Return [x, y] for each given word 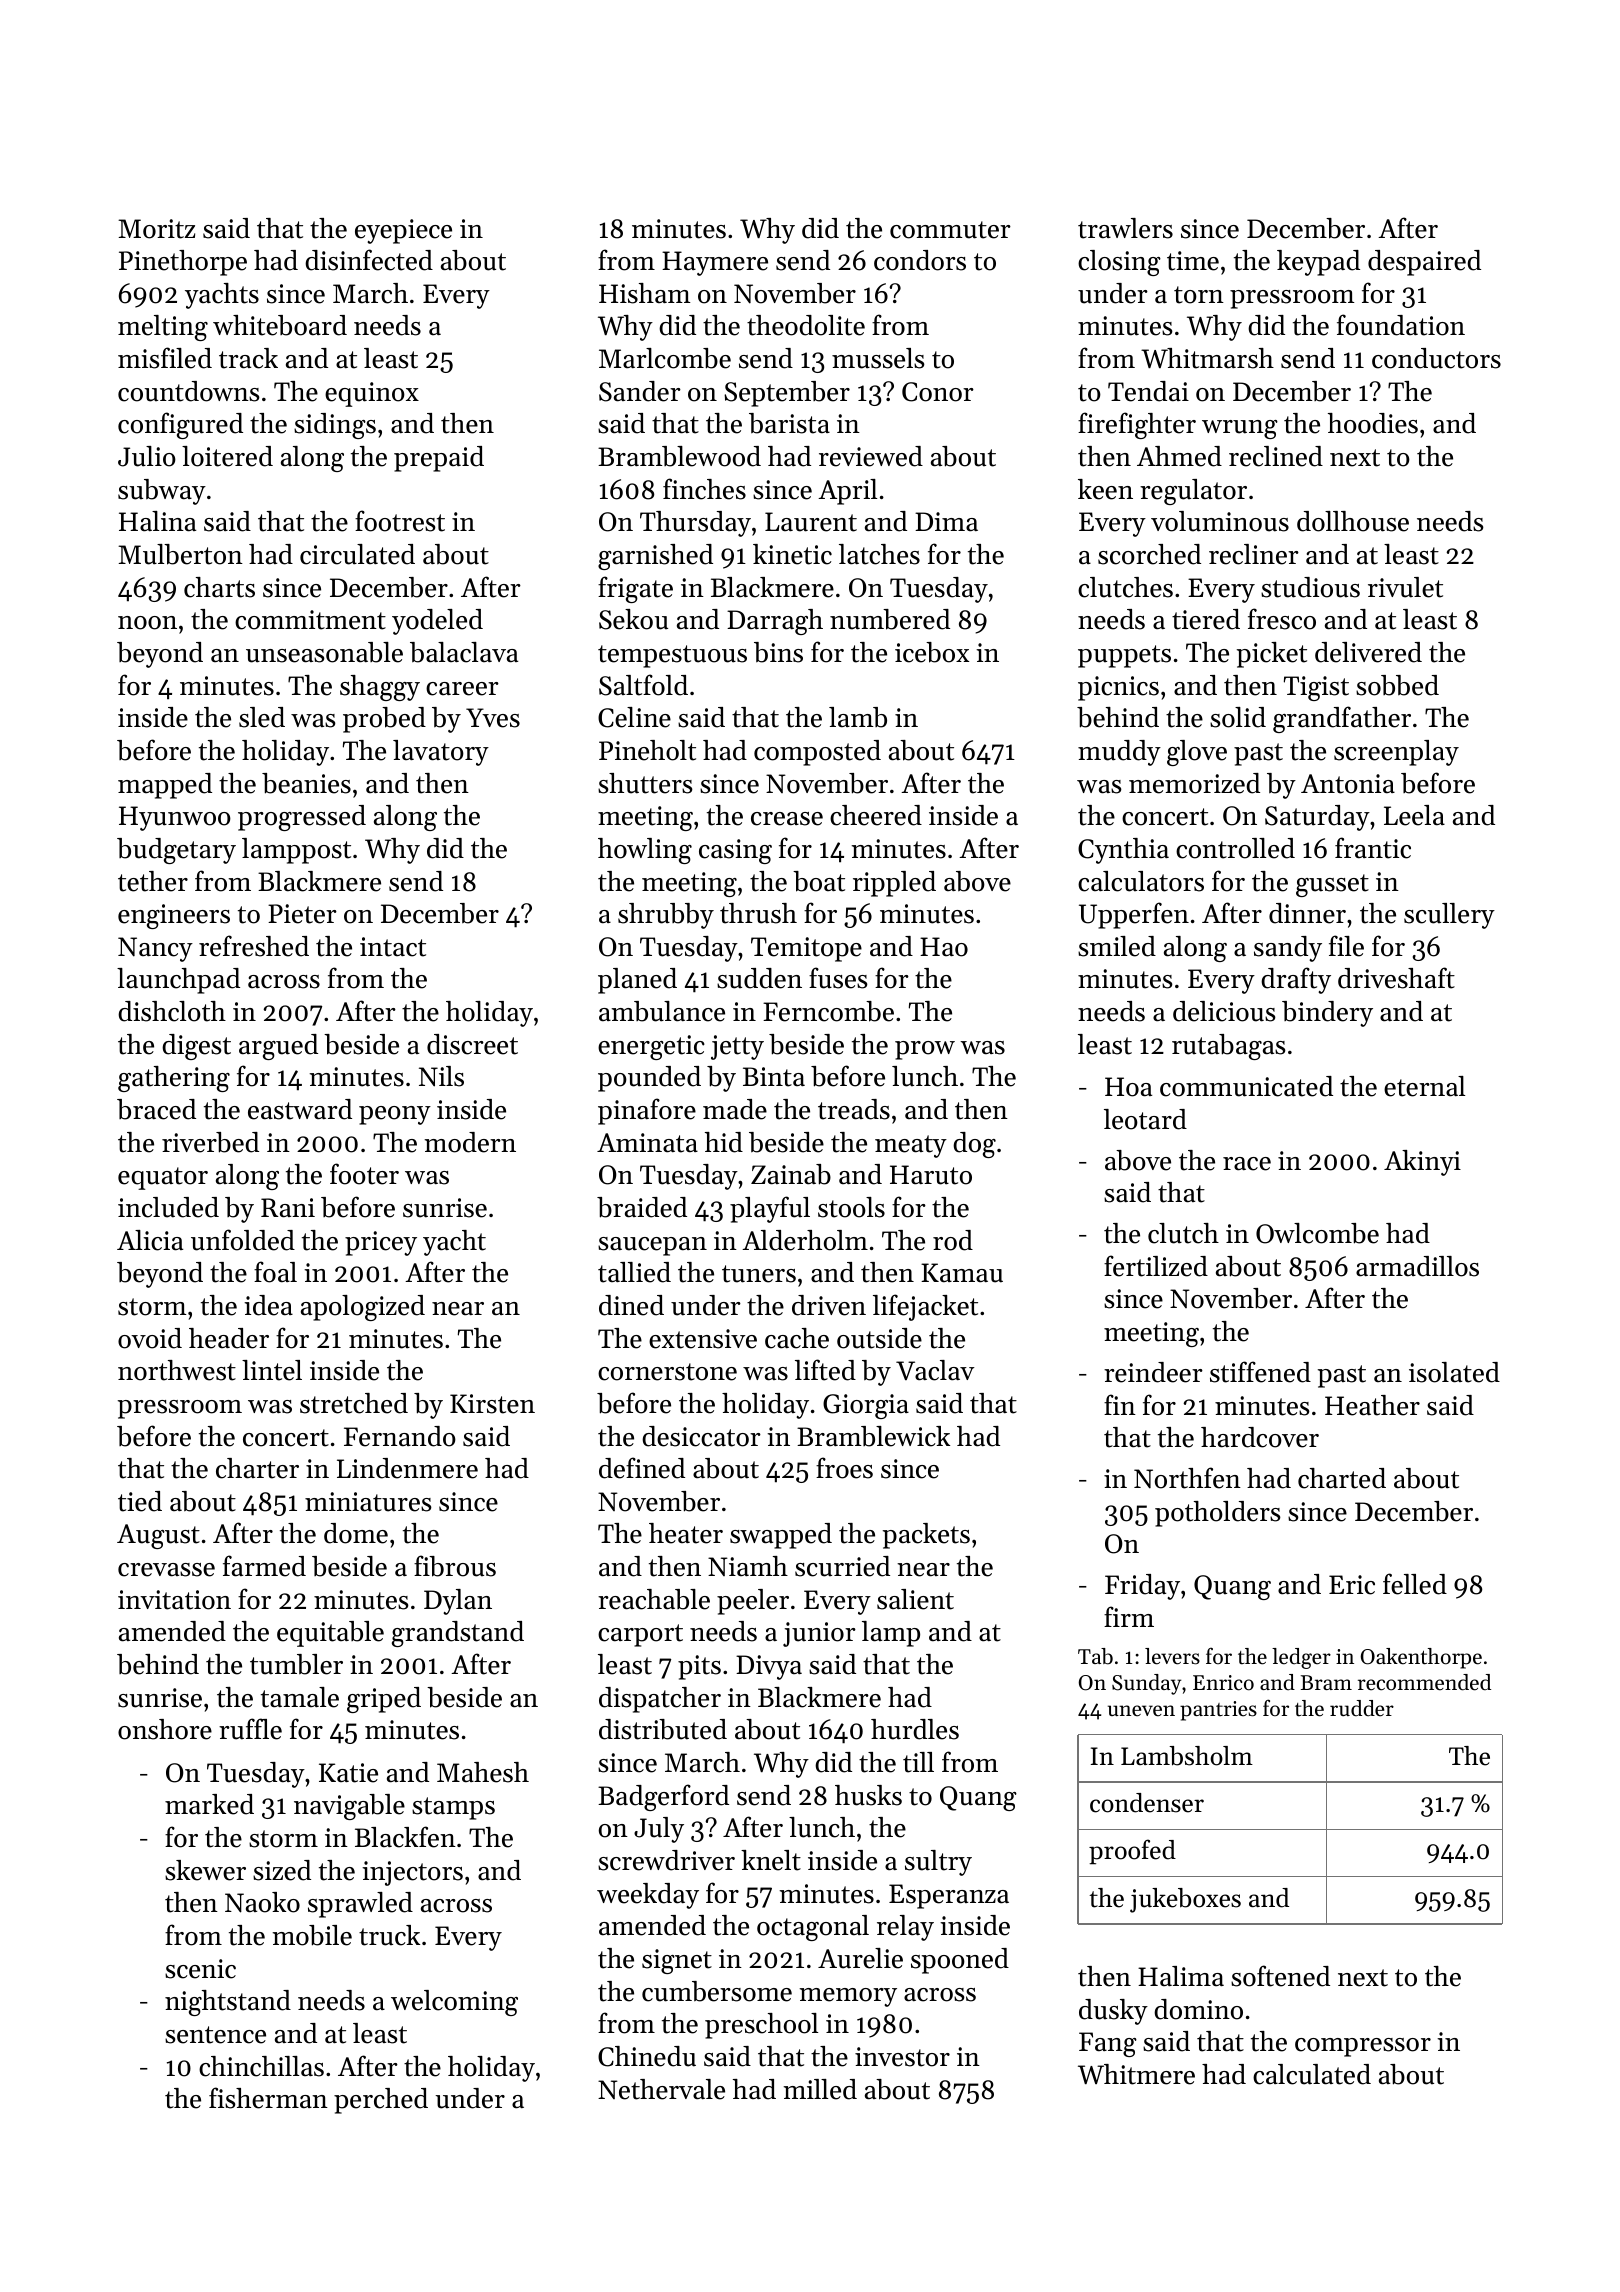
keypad [1318, 263]
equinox [372, 394]
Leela [1414, 815]
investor [902, 2057]
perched [381, 2101]
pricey [381, 1243]
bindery [1327, 1014]
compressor [1363, 2047]
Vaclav [935, 1370]
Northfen [1187, 1478]
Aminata [647, 1143]
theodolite [806, 325]
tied [140, 1501]
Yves [493, 718]
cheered [876, 815]
